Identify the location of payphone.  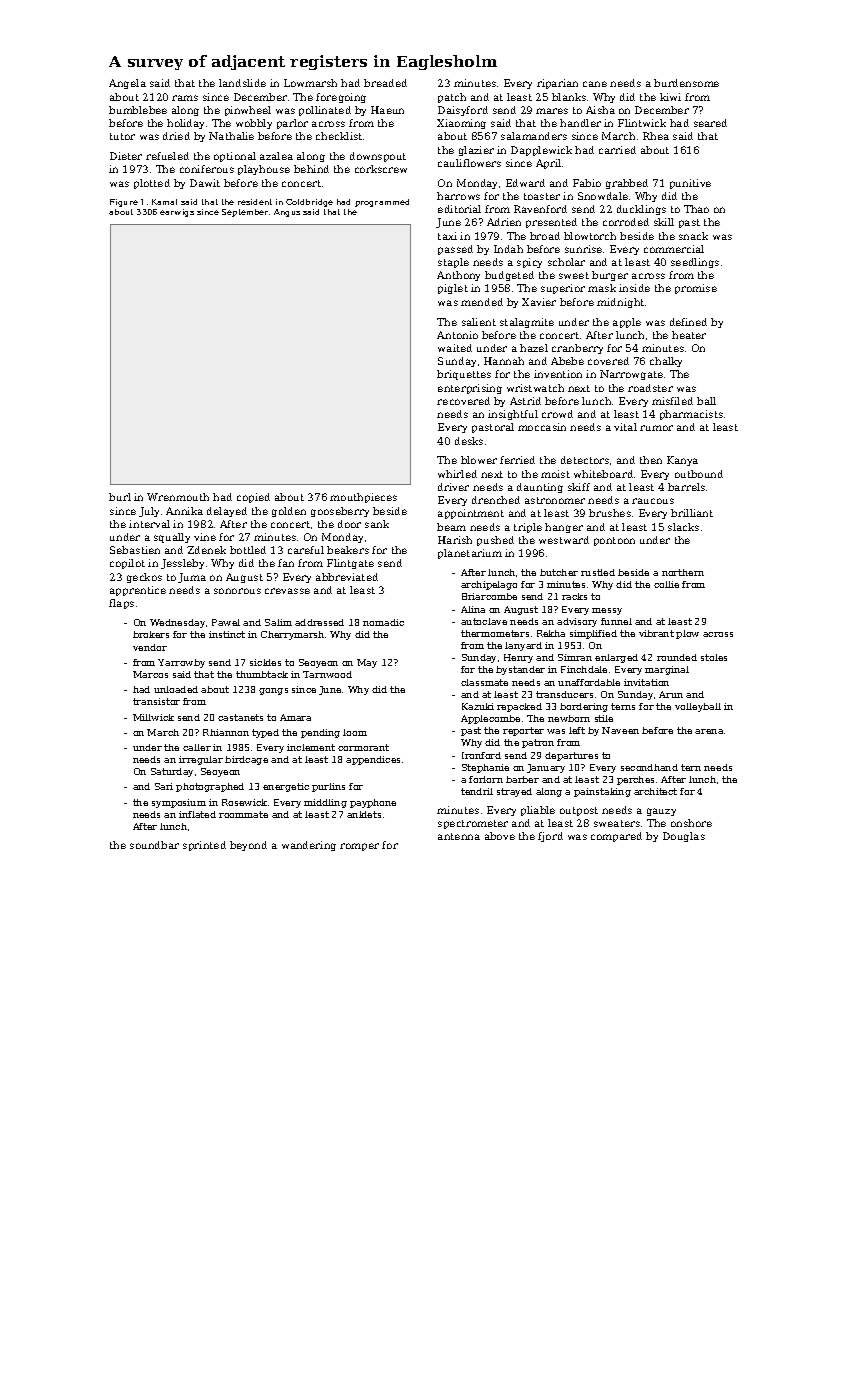
(373, 803).
